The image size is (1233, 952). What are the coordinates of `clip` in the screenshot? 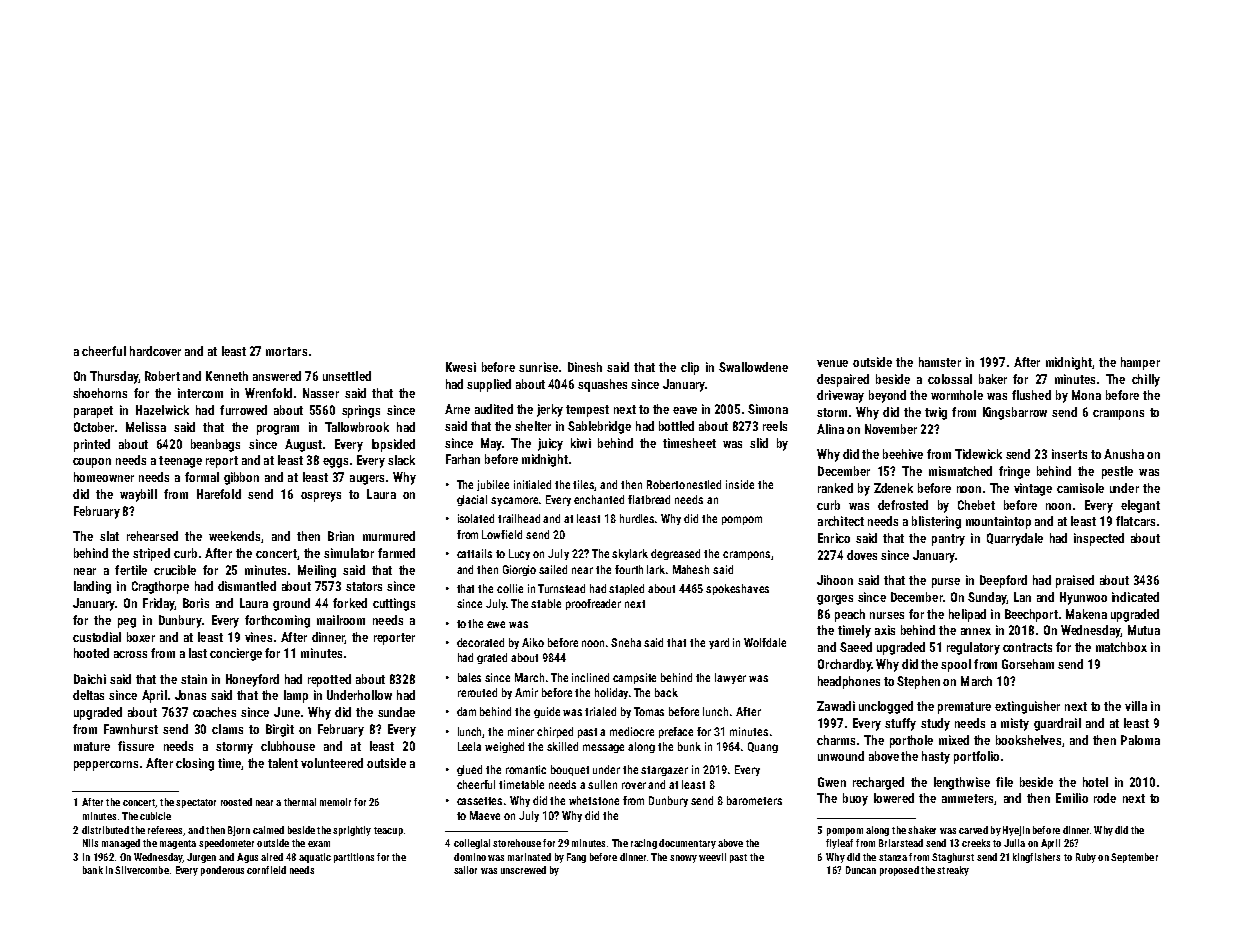 It's located at (690, 368).
